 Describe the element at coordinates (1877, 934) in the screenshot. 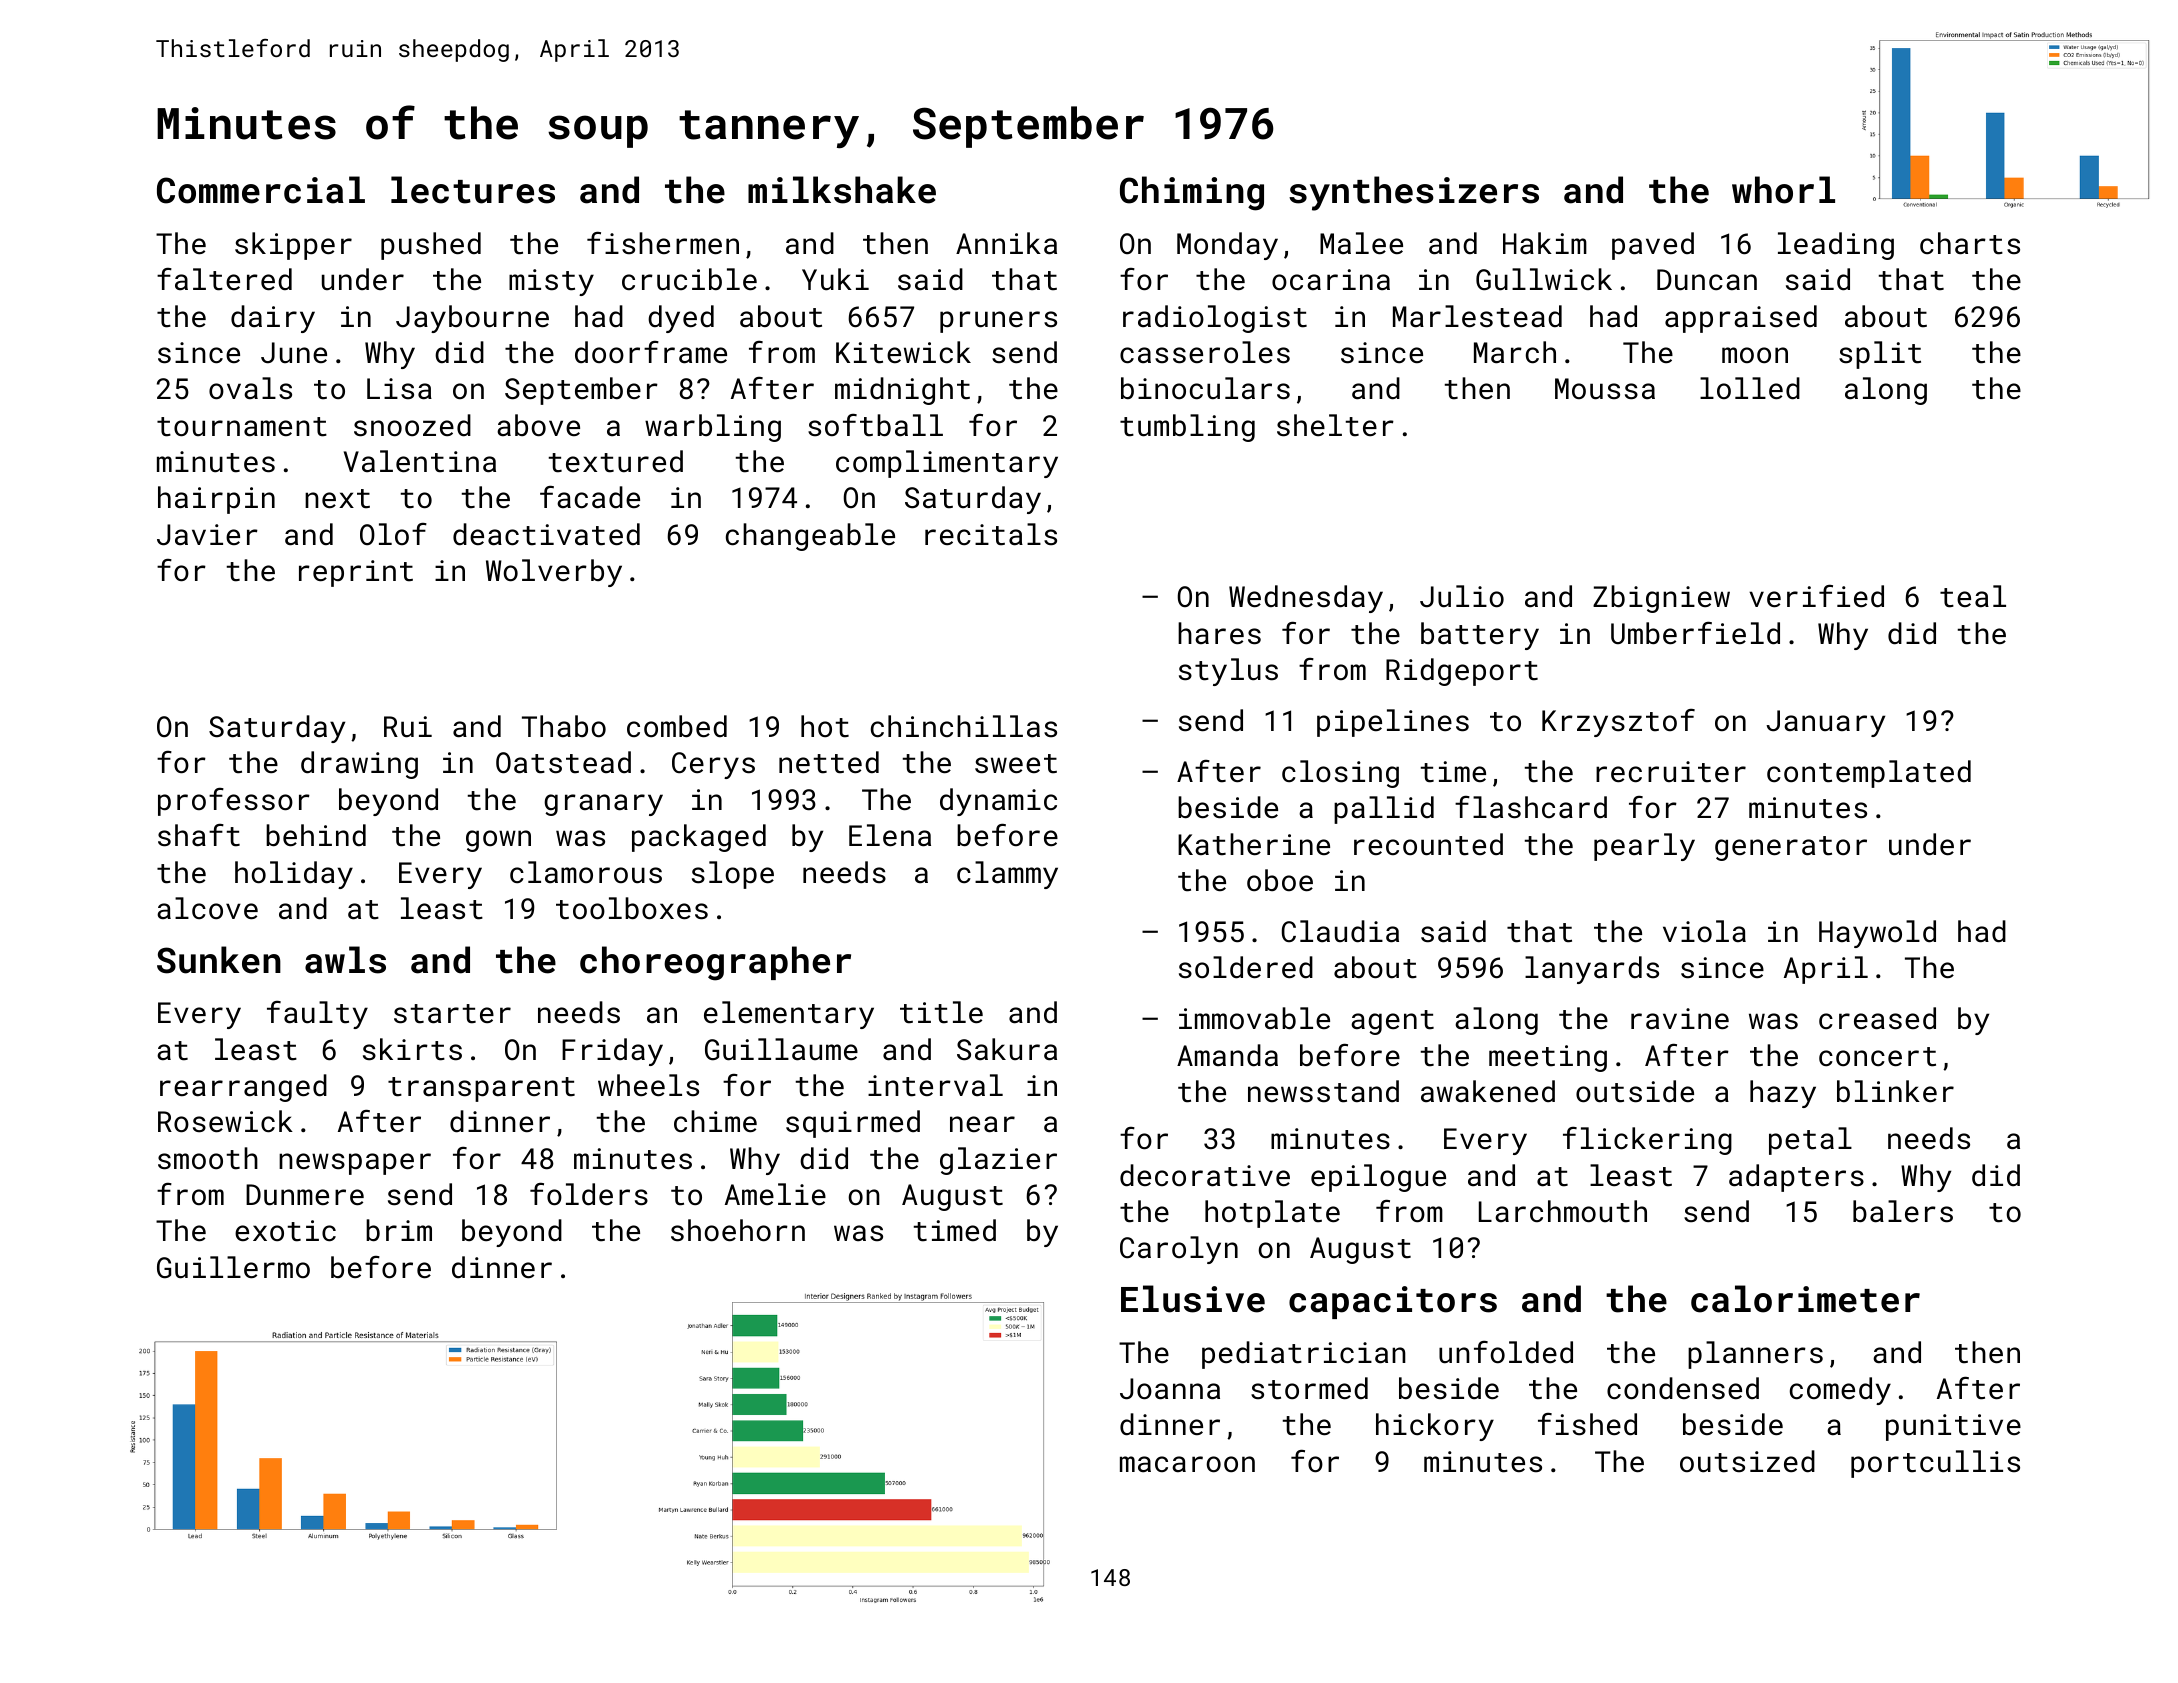

I see `Haywold` at that location.
